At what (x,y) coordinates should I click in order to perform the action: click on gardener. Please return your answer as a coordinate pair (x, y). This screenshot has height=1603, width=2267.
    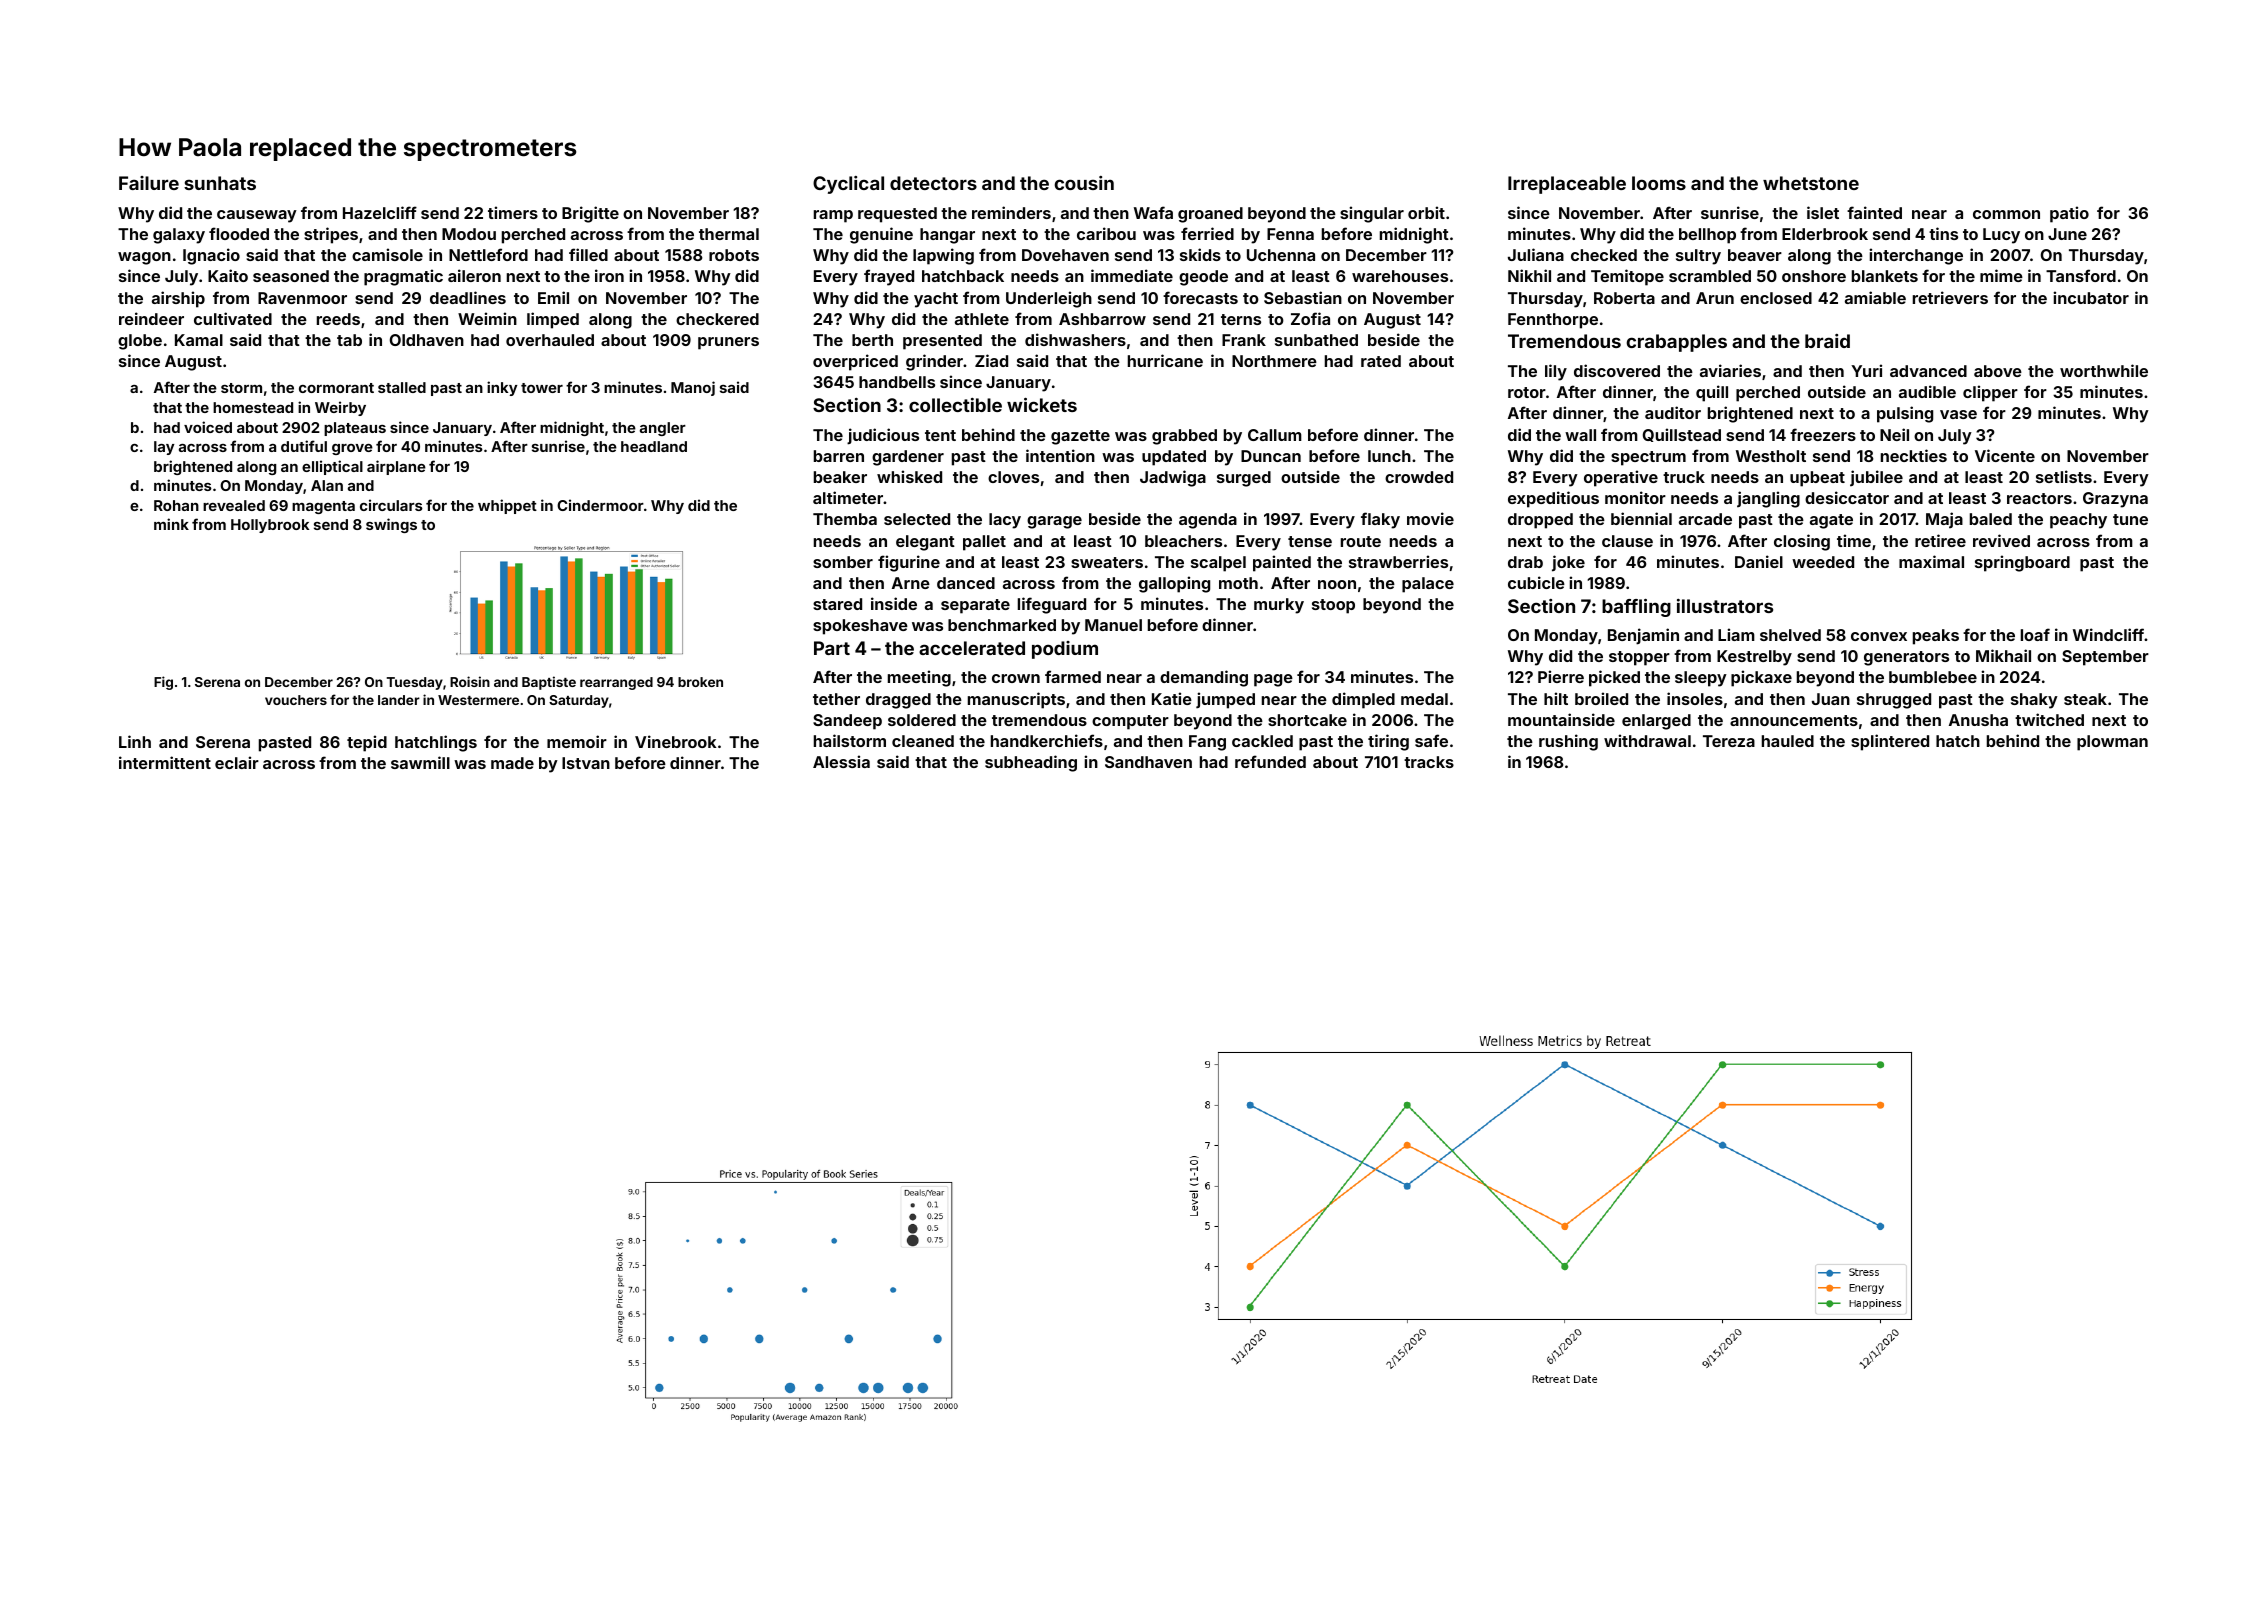
    Looking at the image, I should click on (908, 458).
